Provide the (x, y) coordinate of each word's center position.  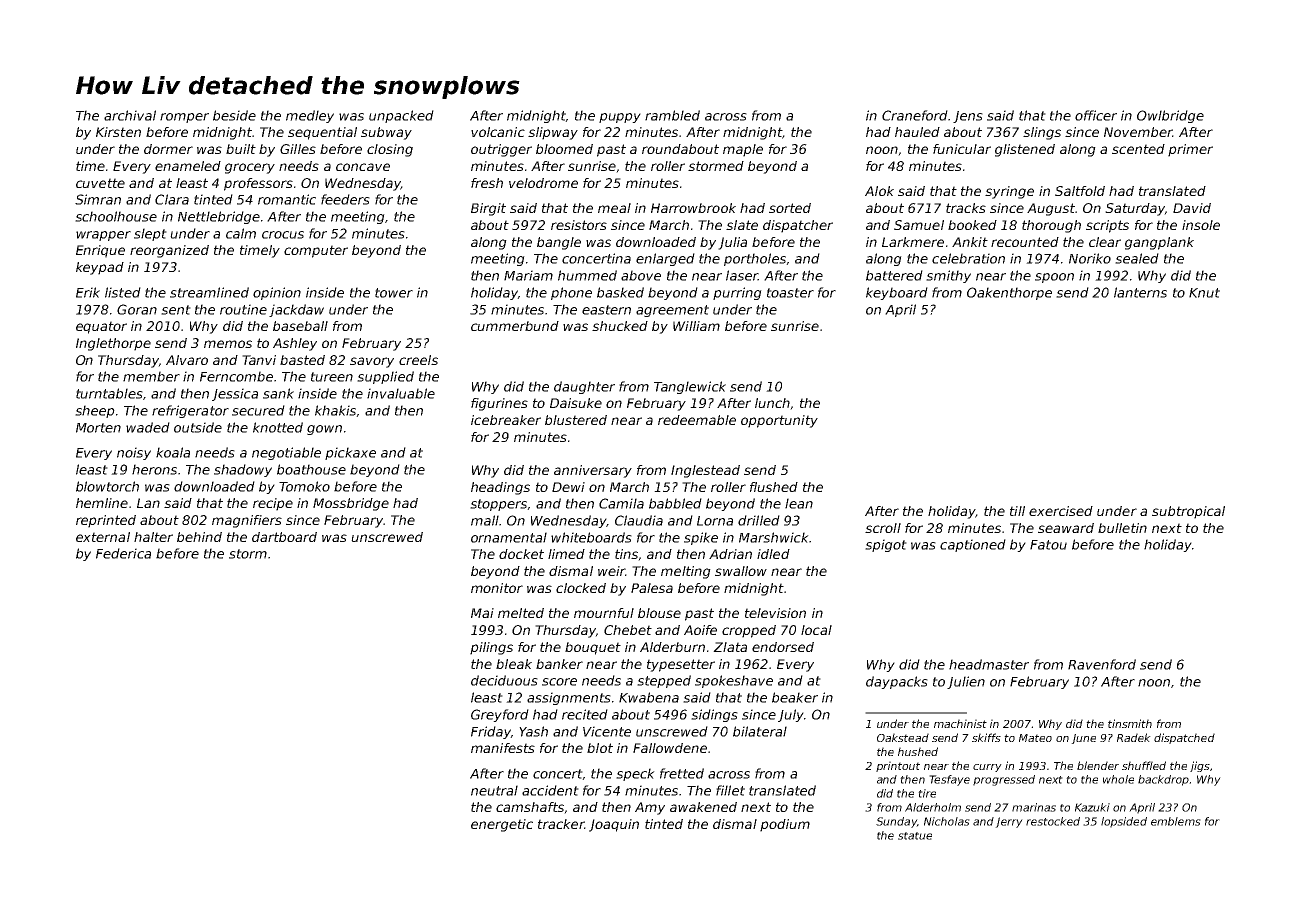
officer (1096, 115)
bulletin (1122, 528)
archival (130, 115)
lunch (772, 403)
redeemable (697, 420)
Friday (491, 732)
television (775, 613)
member (151, 376)
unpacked (401, 116)
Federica (123, 553)
